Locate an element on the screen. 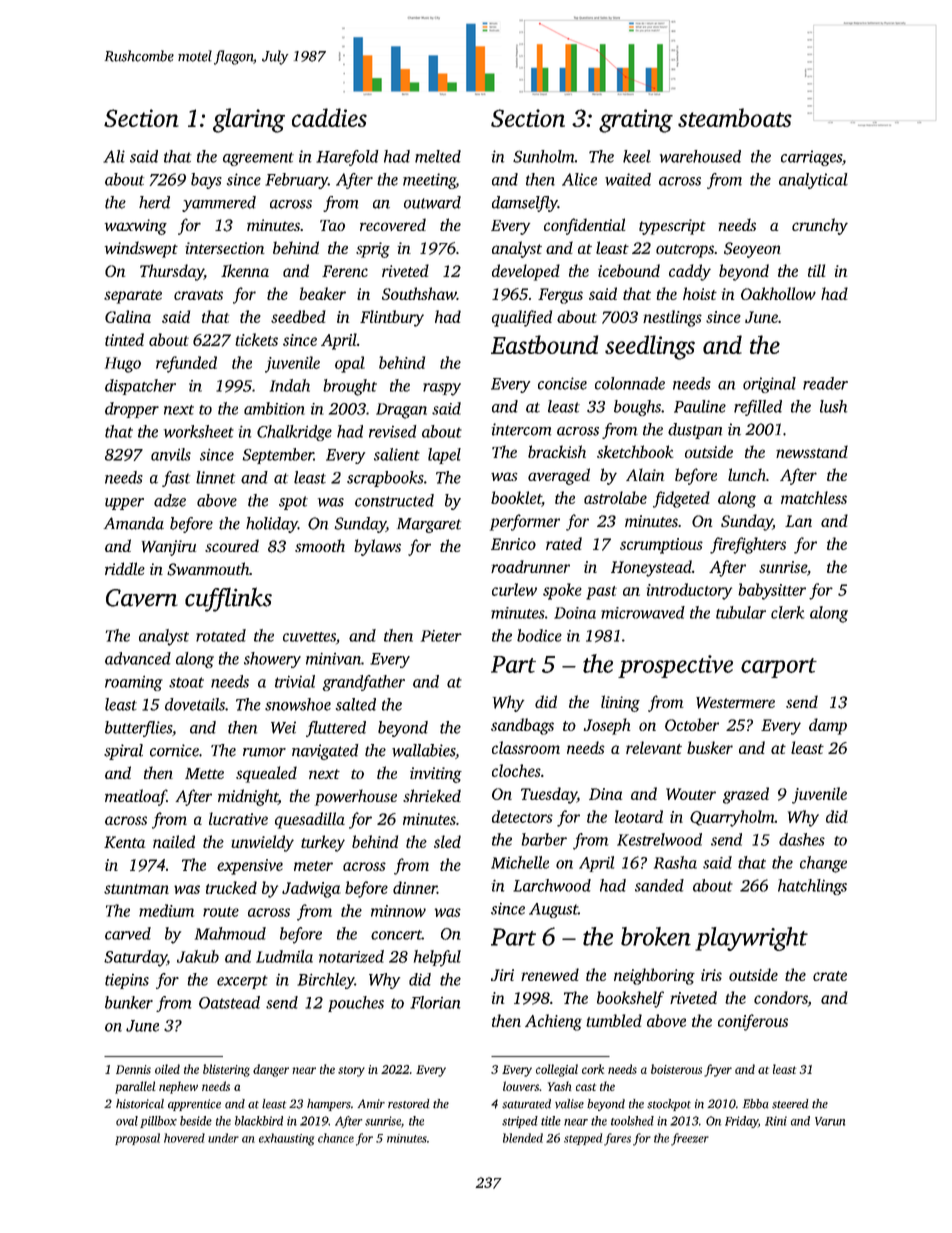 Image resolution: width=952 pixels, height=1233 pixels. Flintbury is located at coordinates (392, 318).
